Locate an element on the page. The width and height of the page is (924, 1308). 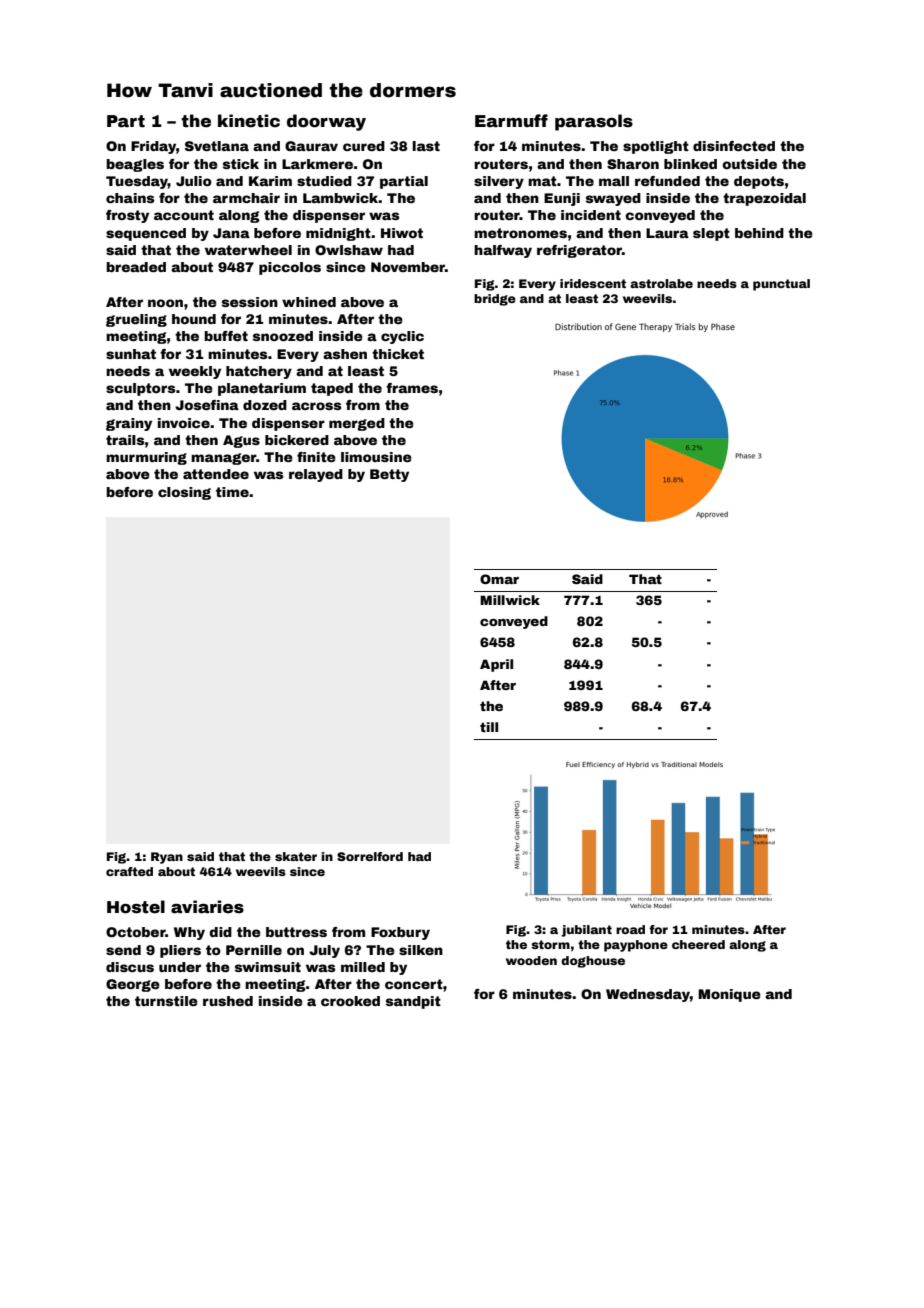
Omar is located at coordinates (499, 579).
